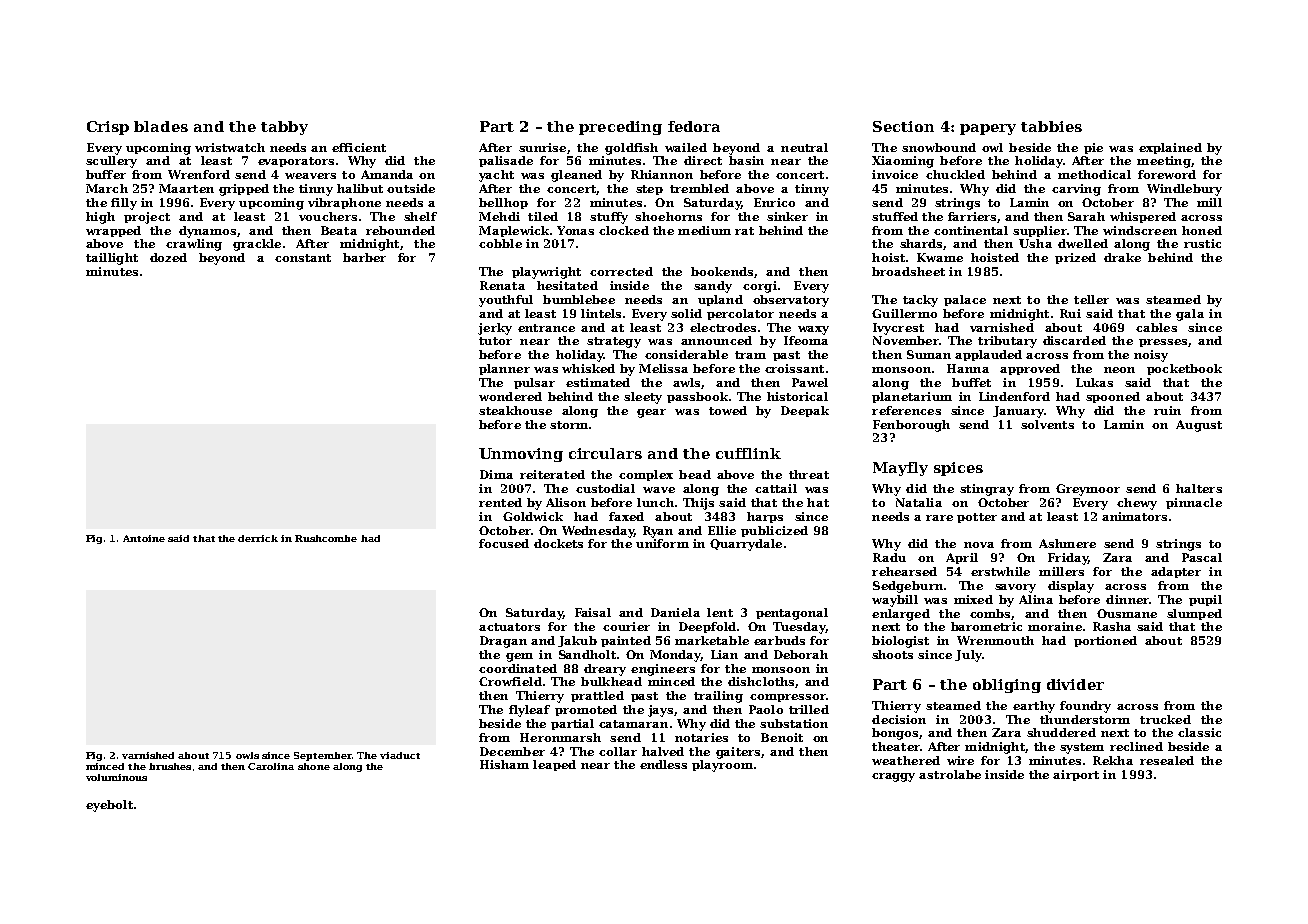 Image resolution: width=1308 pixels, height=924 pixels. Describe the element at coordinates (794, 368) in the screenshot. I see `croissant` at that location.
